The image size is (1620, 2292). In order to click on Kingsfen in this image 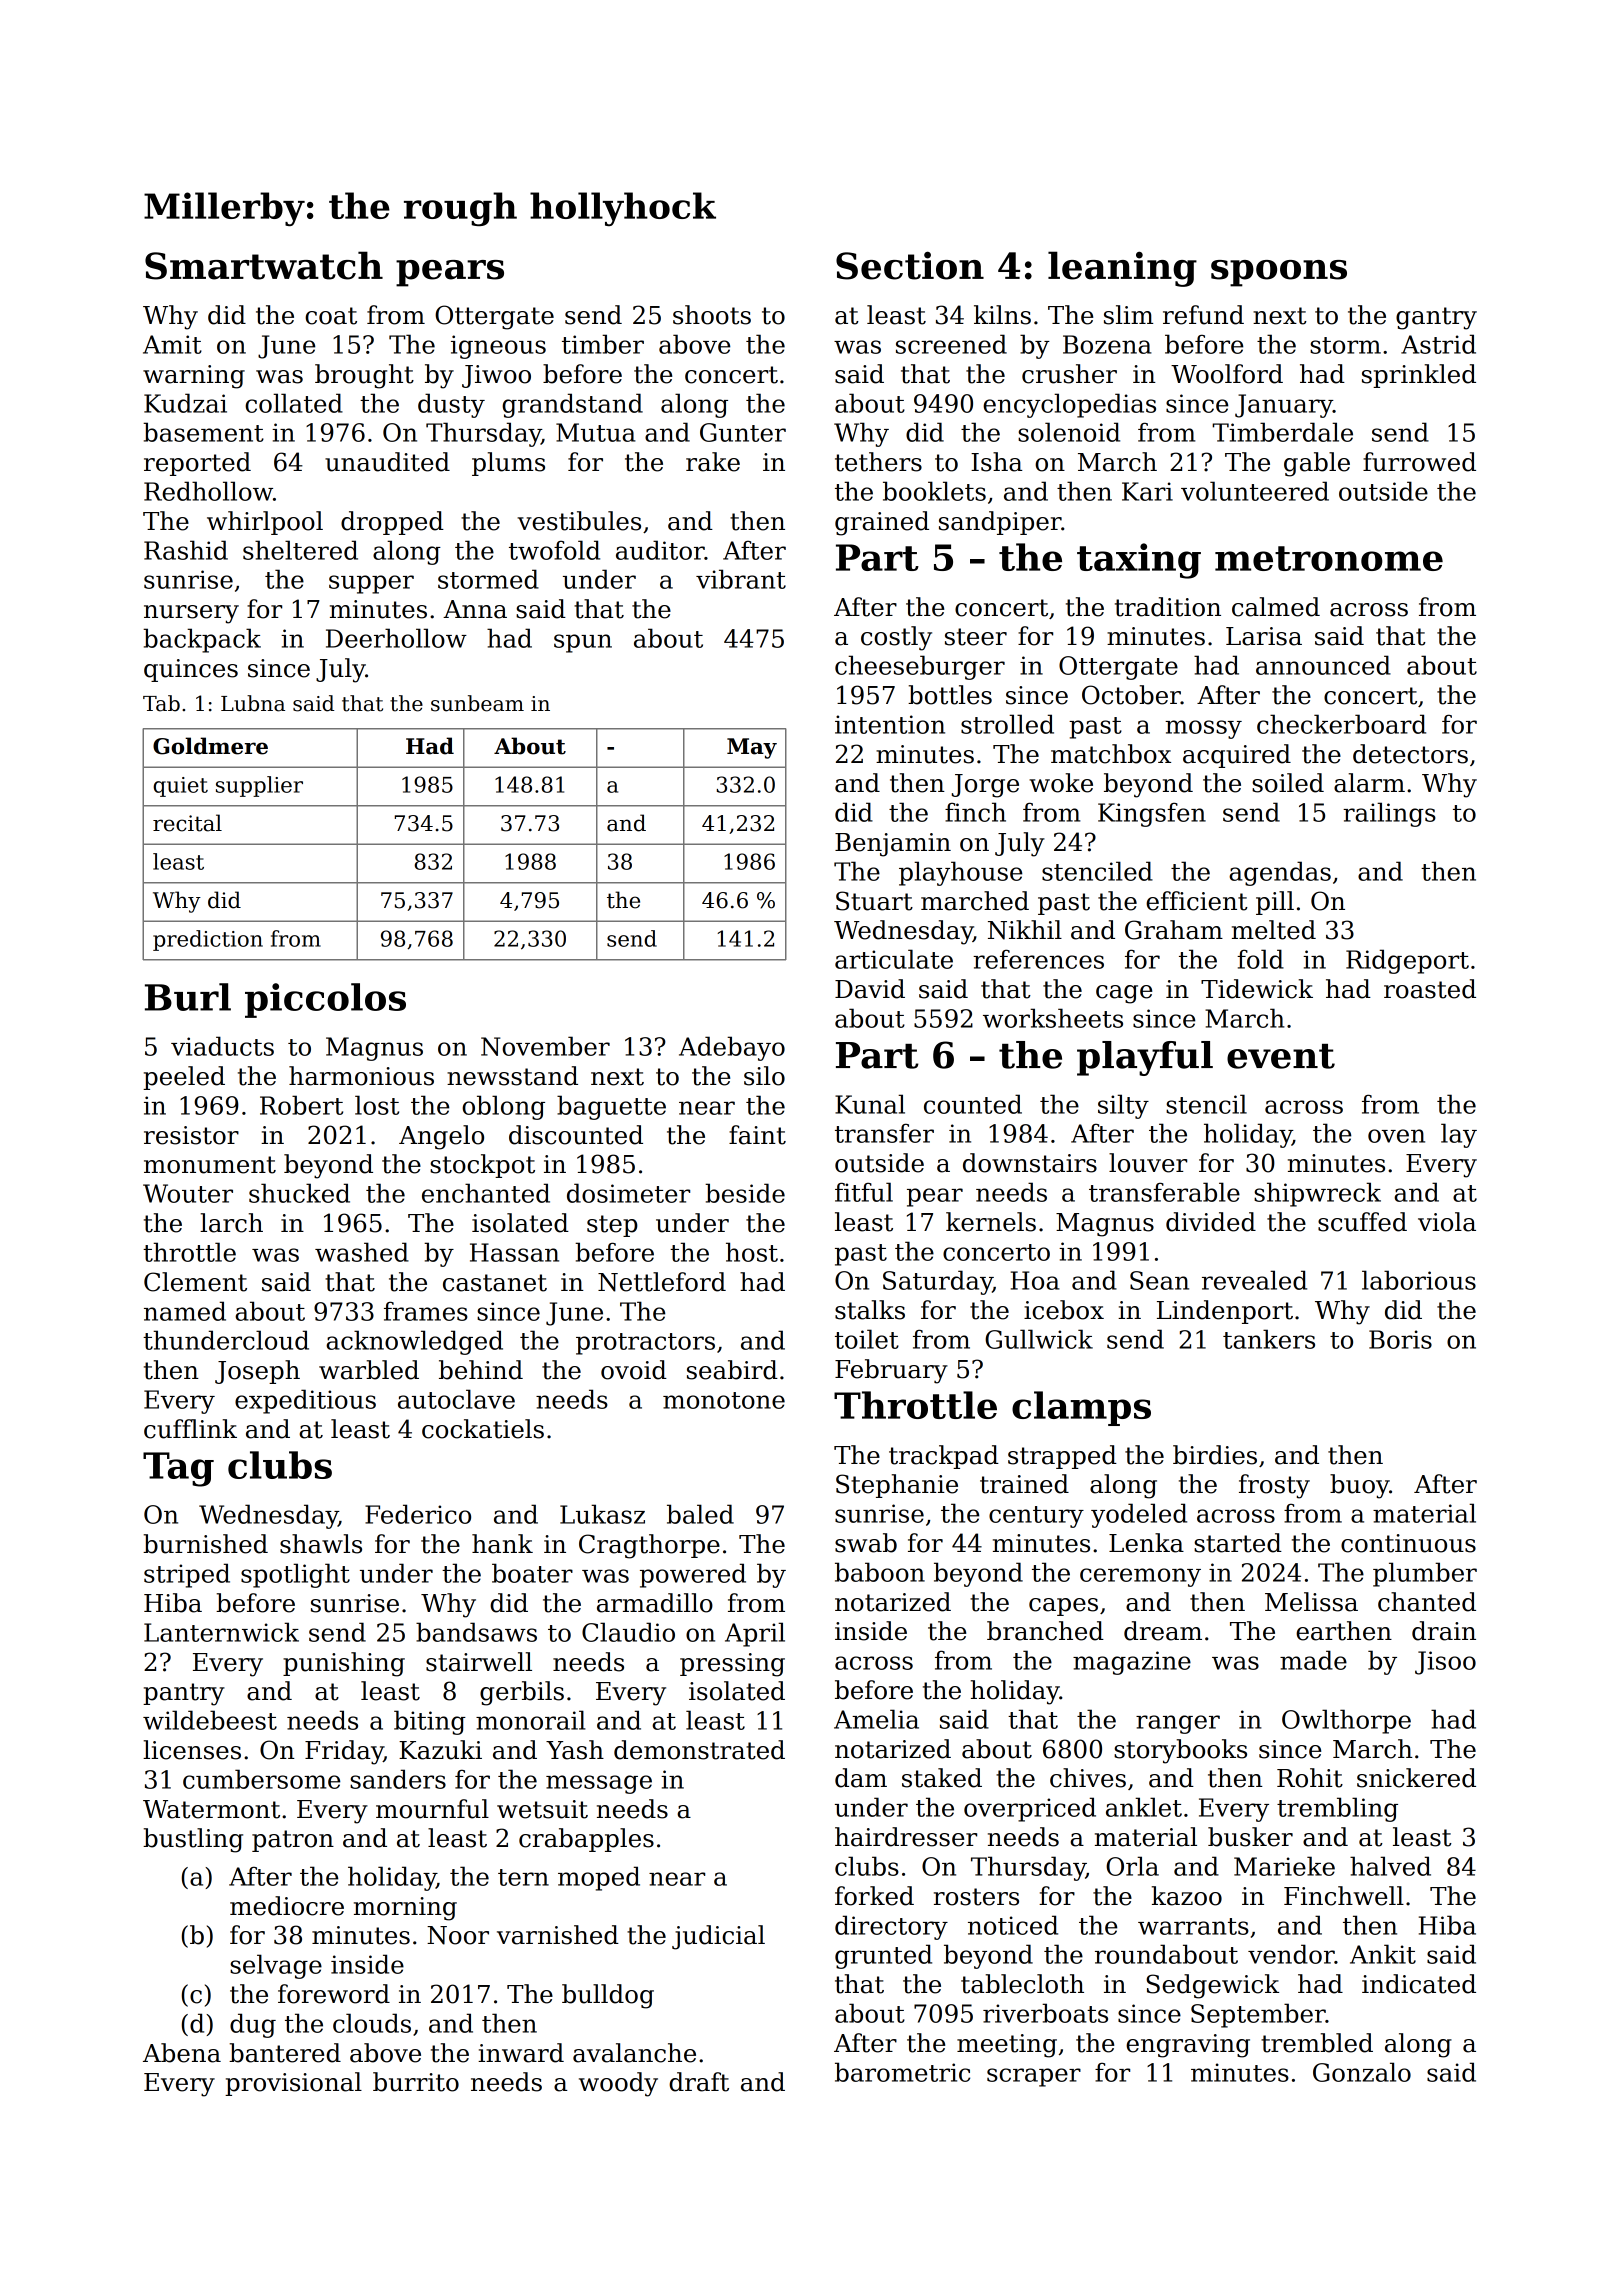, I will do `click(1152, 814)`.
